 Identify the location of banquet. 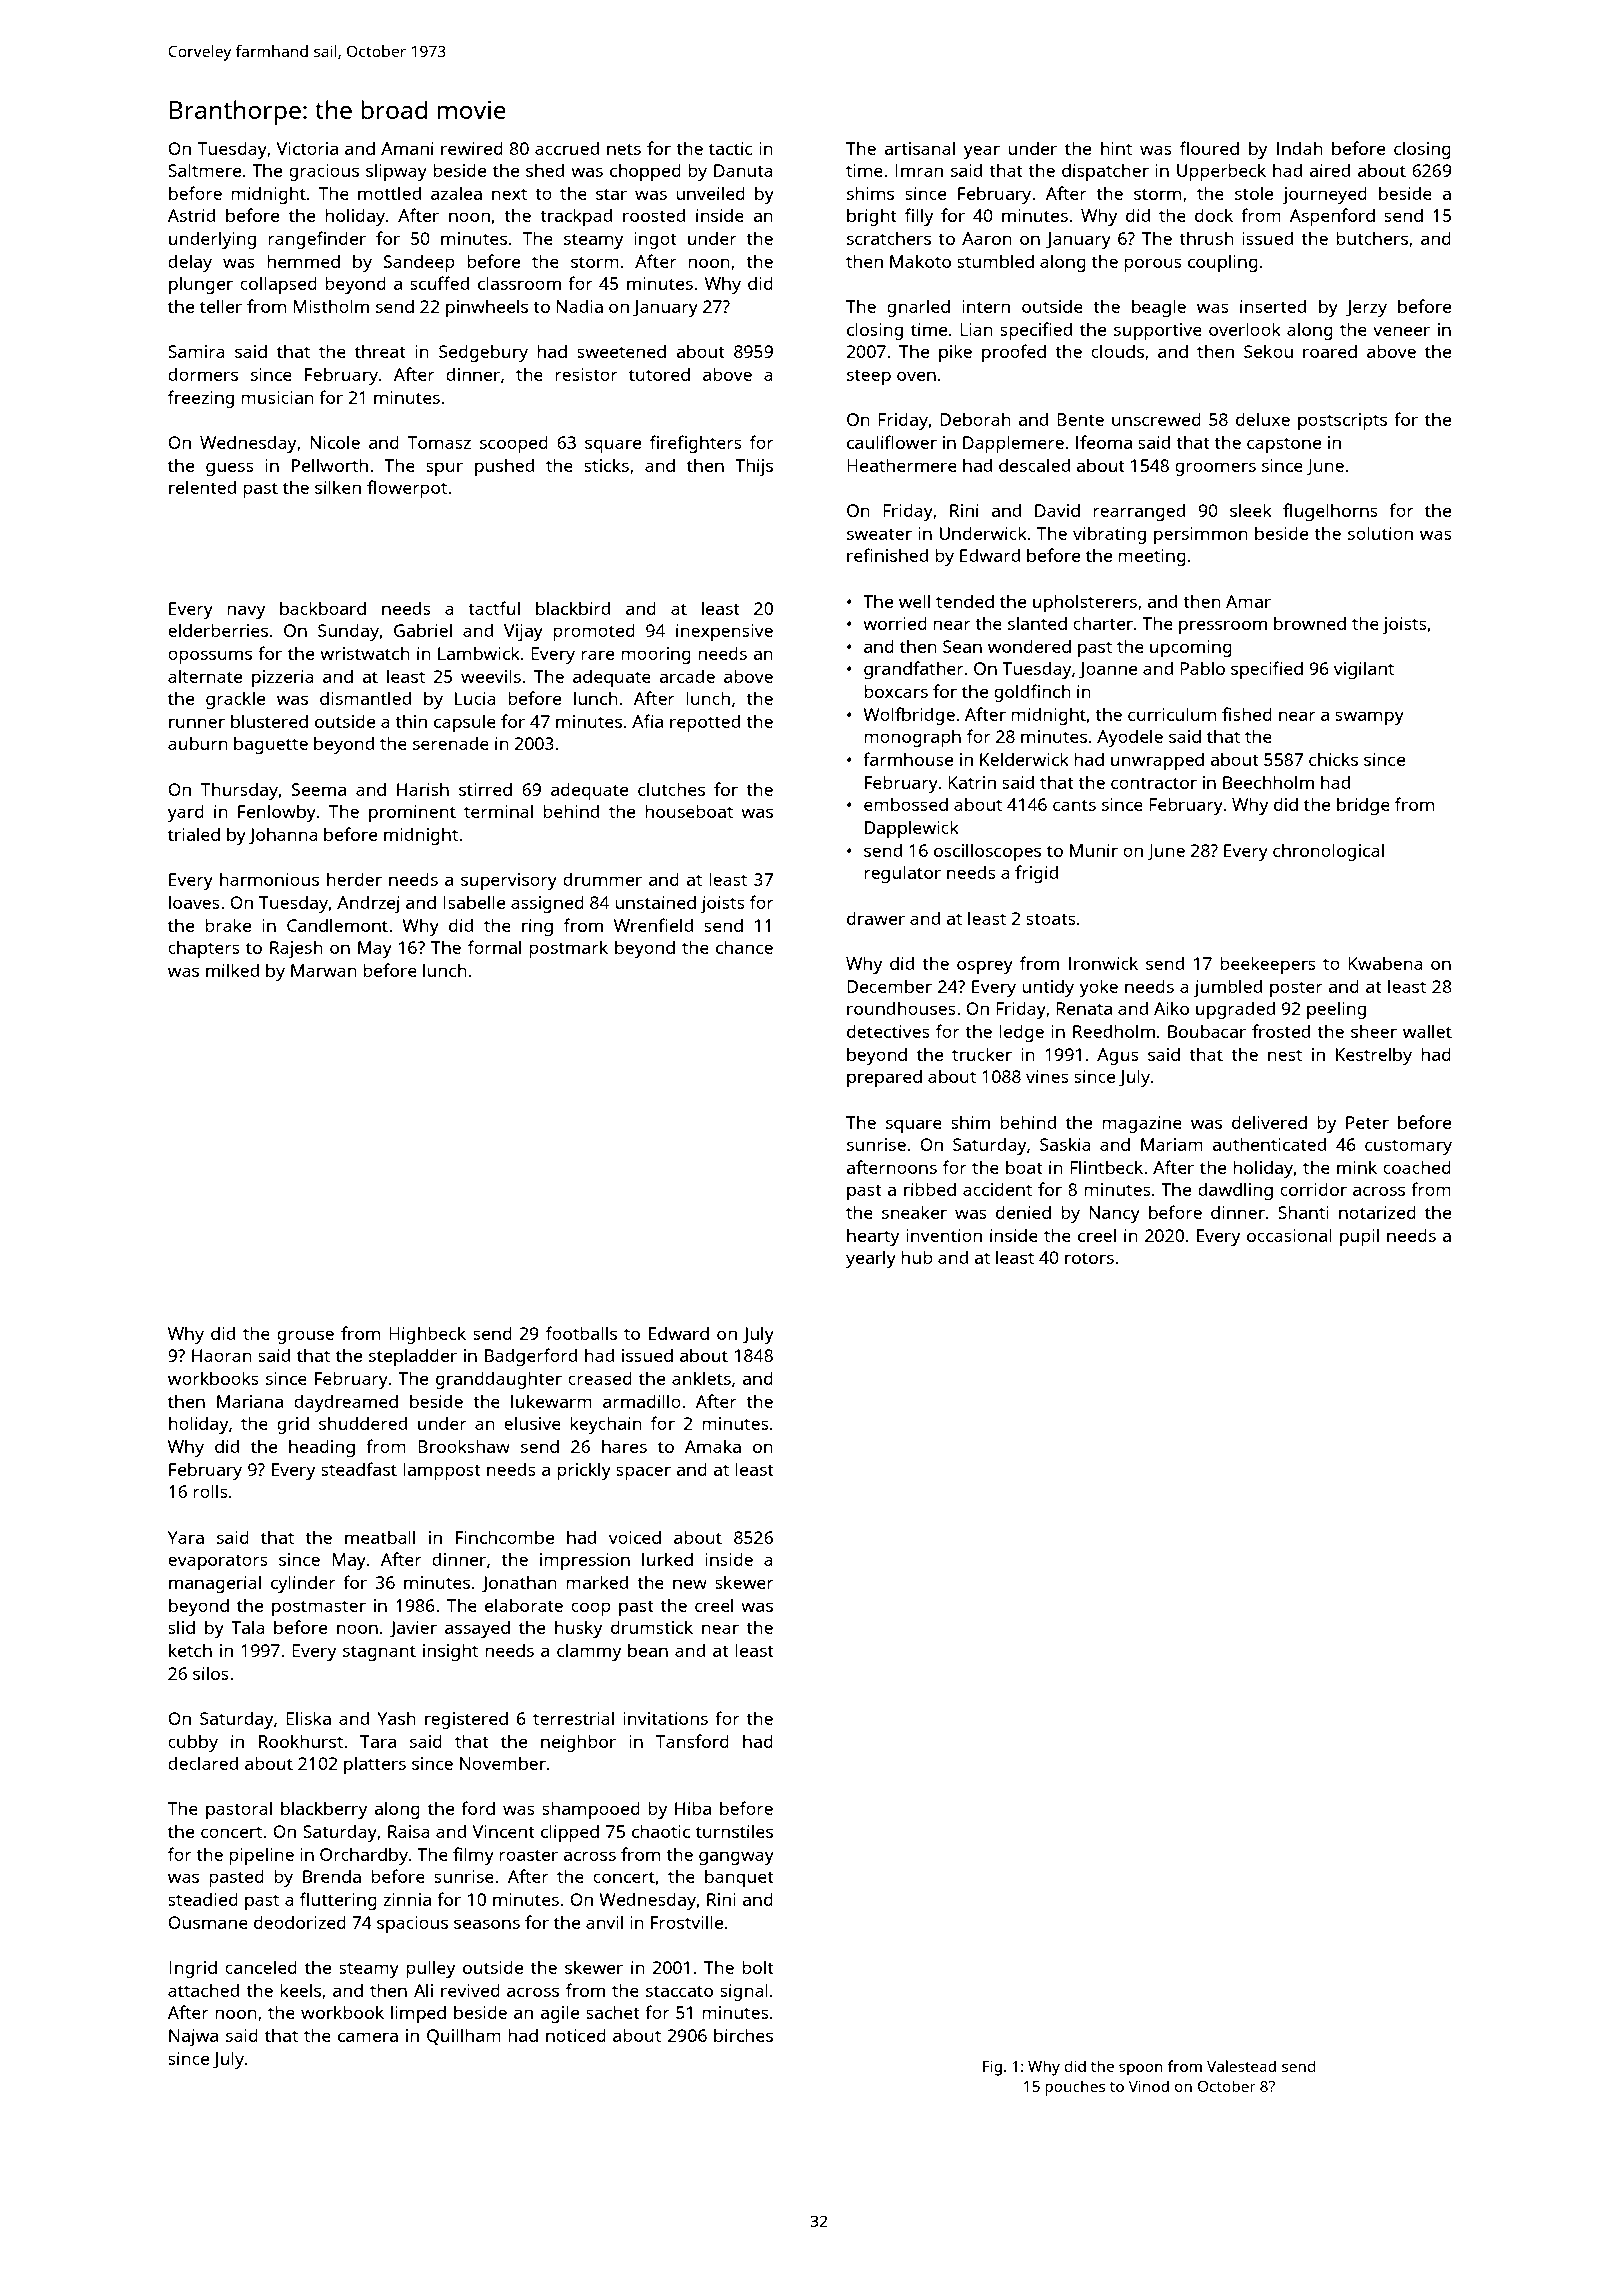
(739, 1878).
